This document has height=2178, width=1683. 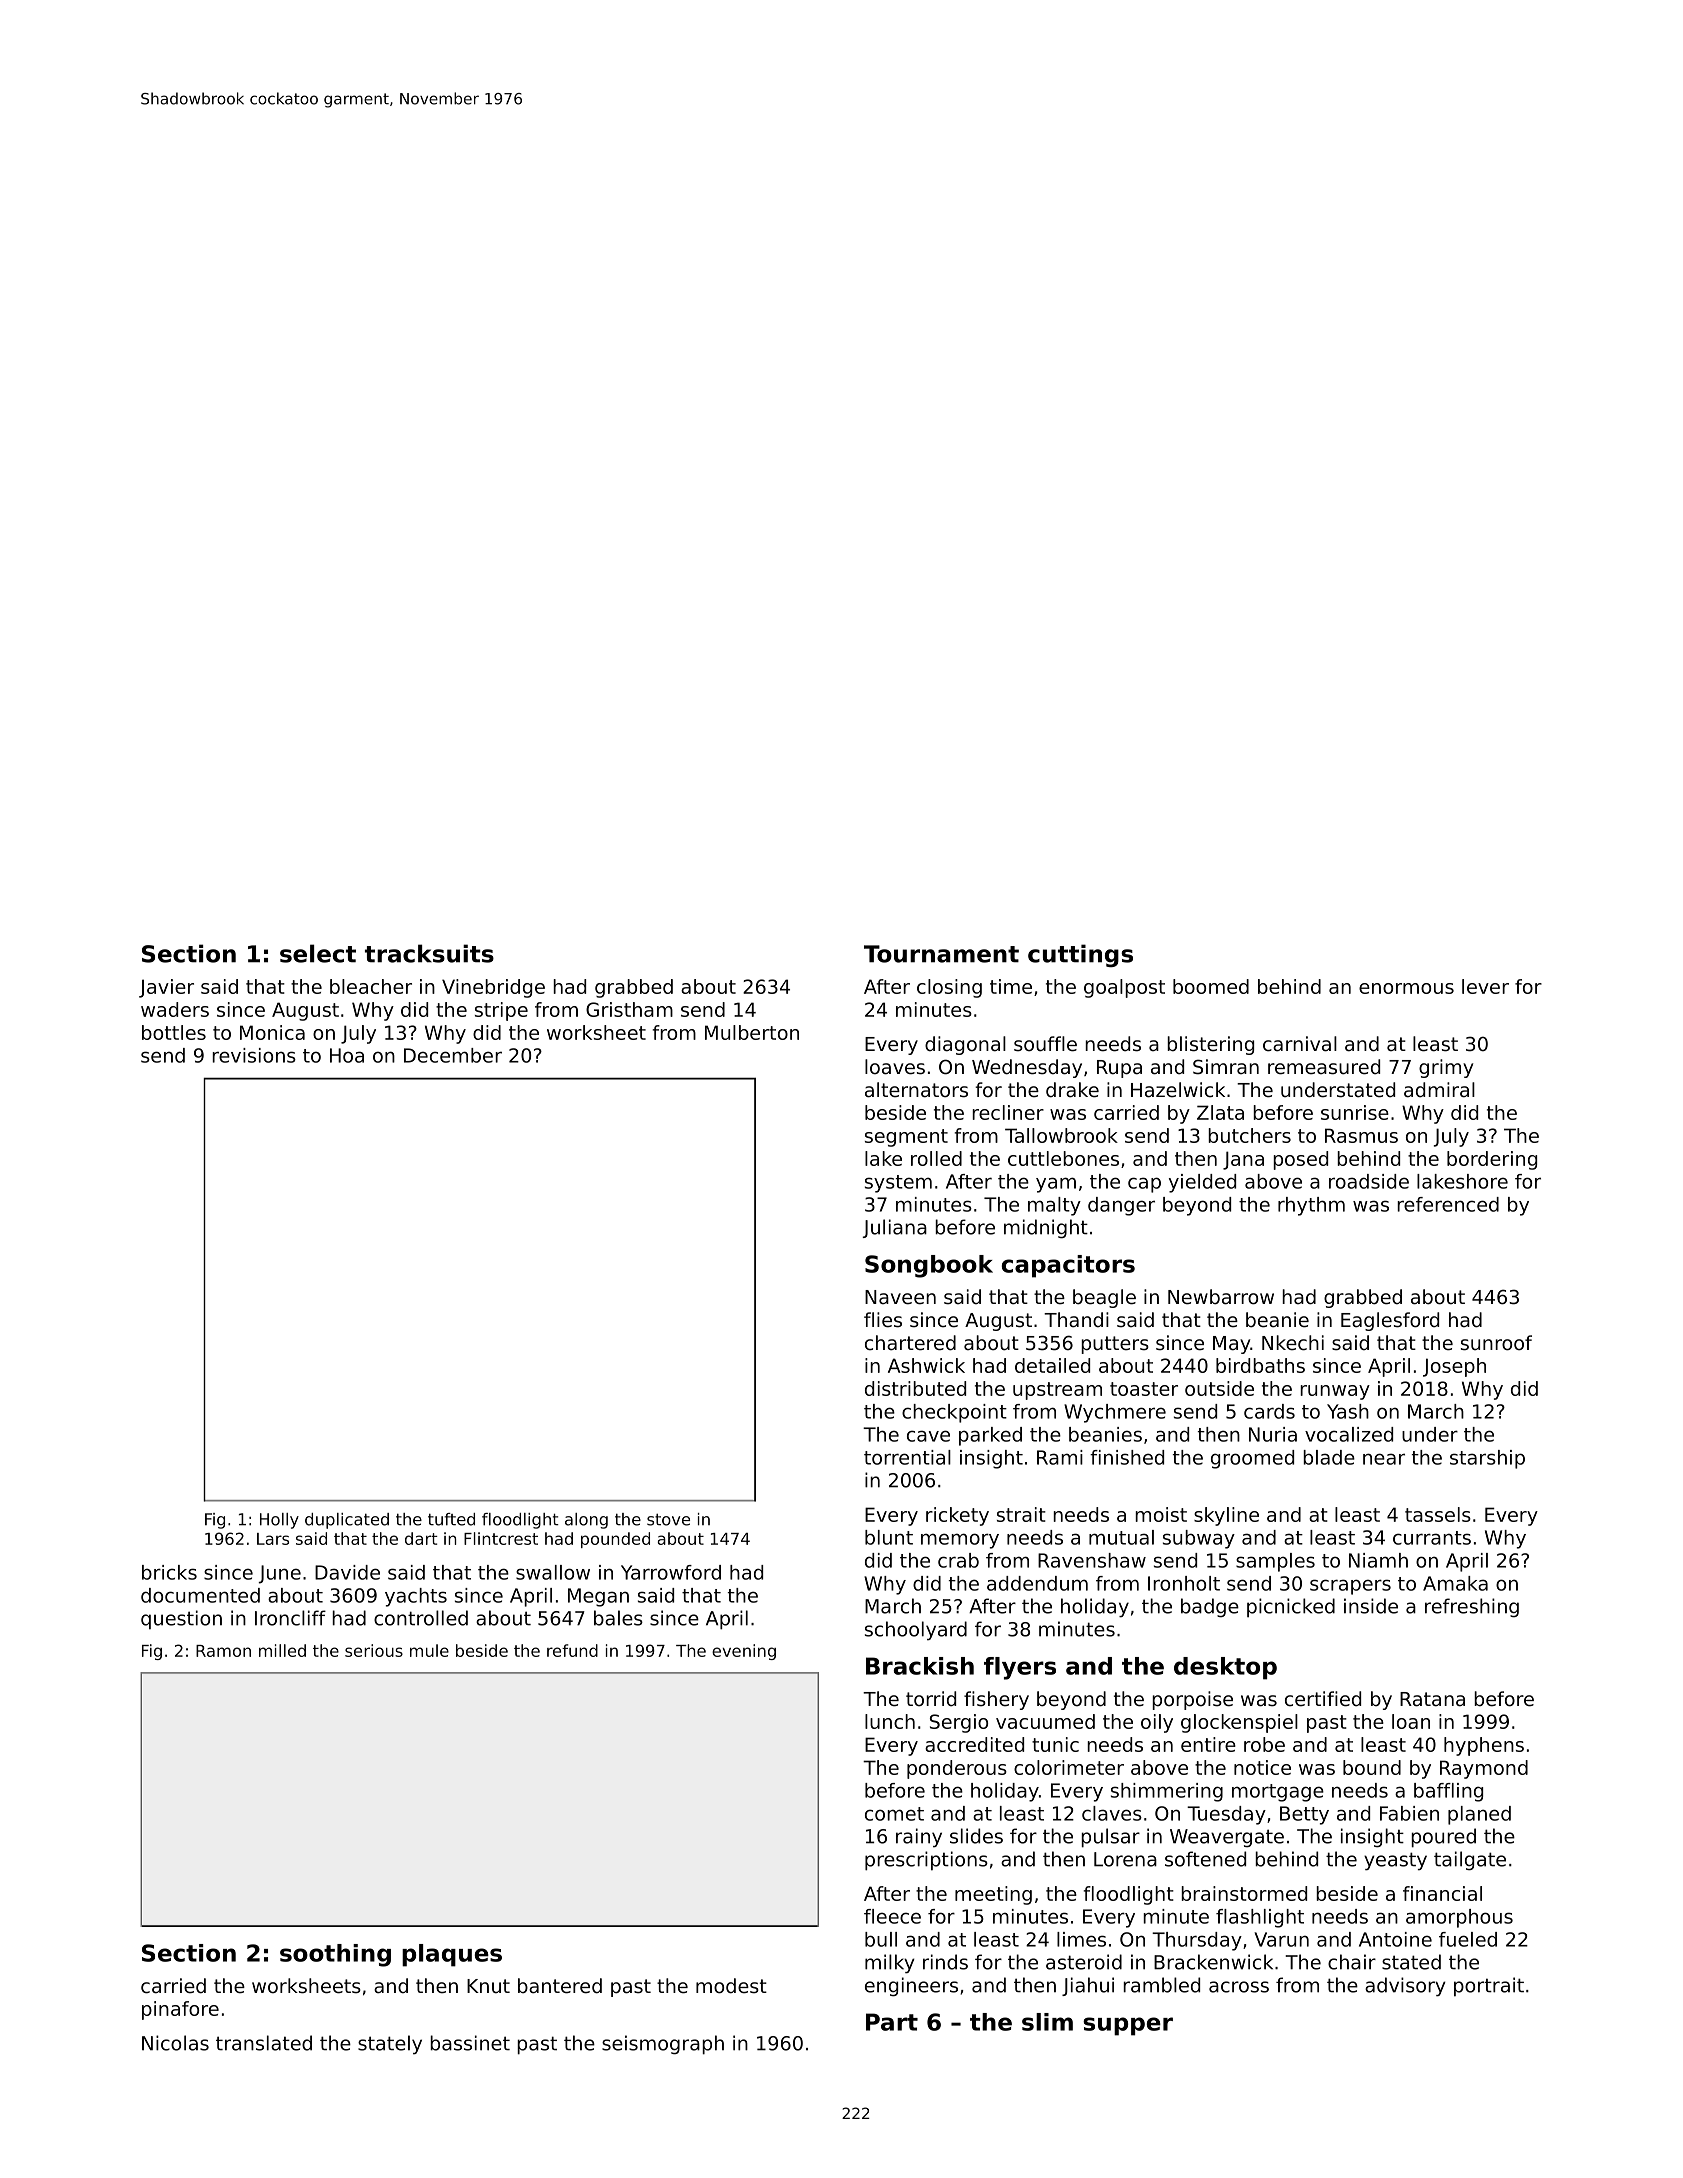 What do you see at coordinates (900, 1297) in the document?
I see `Naveen` at bounding box center [900, 1297].
